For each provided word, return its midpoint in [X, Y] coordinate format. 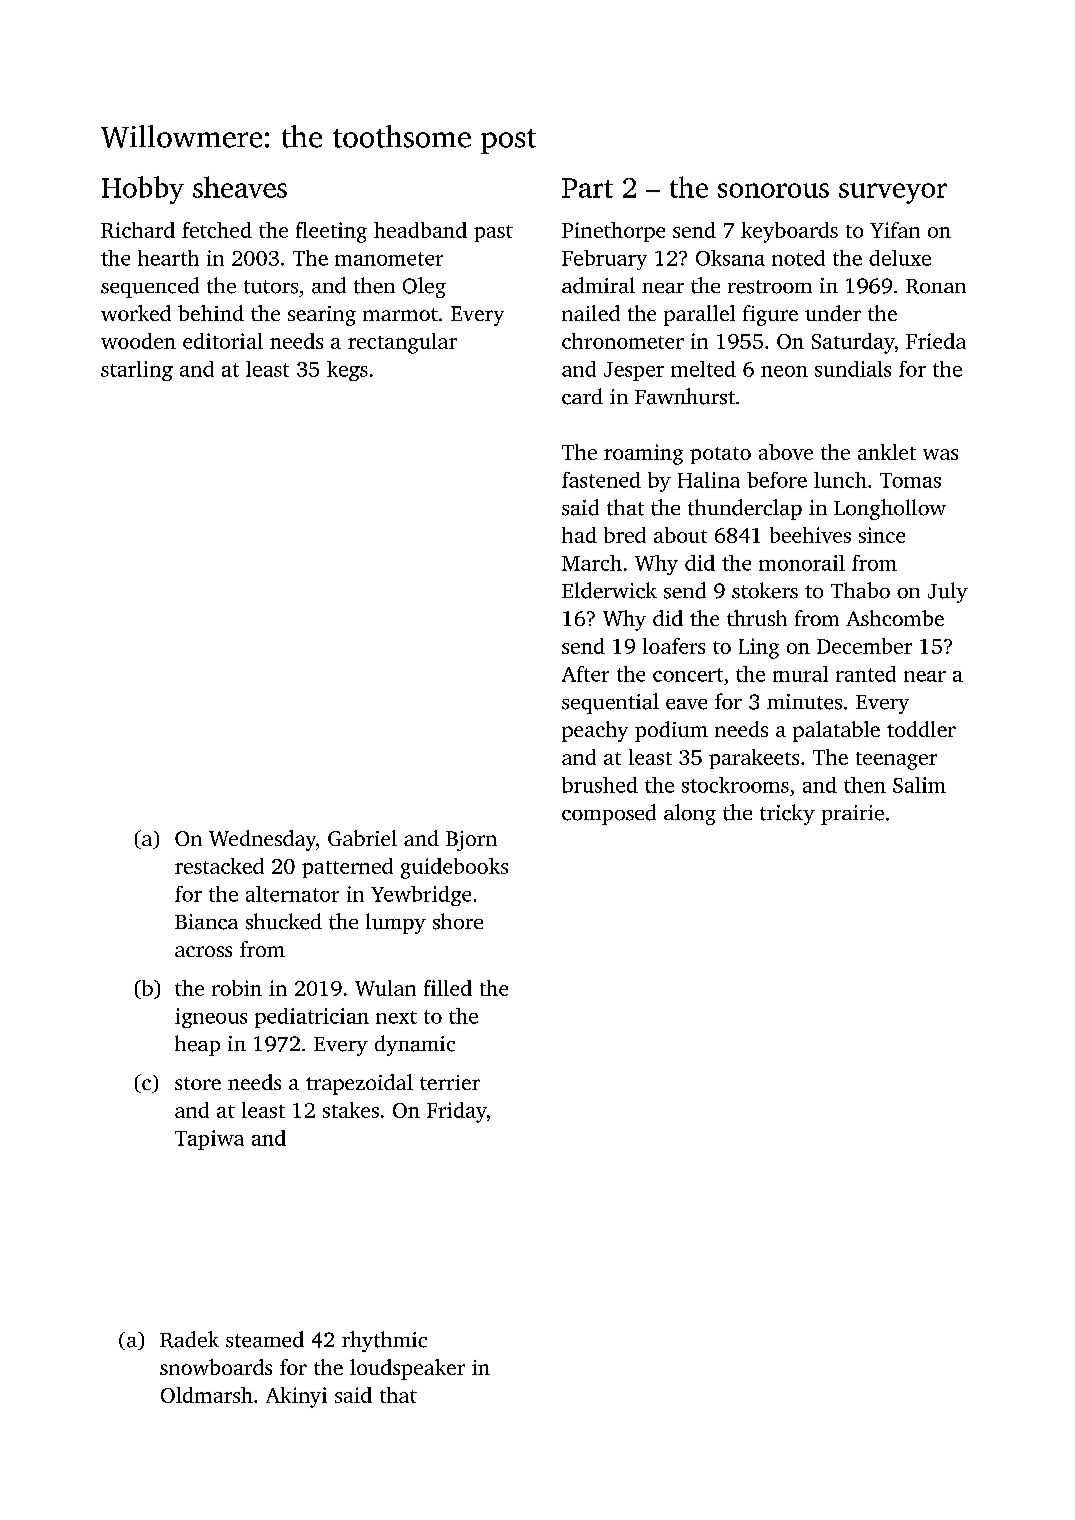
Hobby [143, 190]
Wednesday [262, 840]
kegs [347, 371]
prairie [852, 815]
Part [587, 188]
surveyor [893, 193]
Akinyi [296, 1397]
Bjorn [471, 841]
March [592, 563]
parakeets [754, 759]
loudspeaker [407, 1369]
